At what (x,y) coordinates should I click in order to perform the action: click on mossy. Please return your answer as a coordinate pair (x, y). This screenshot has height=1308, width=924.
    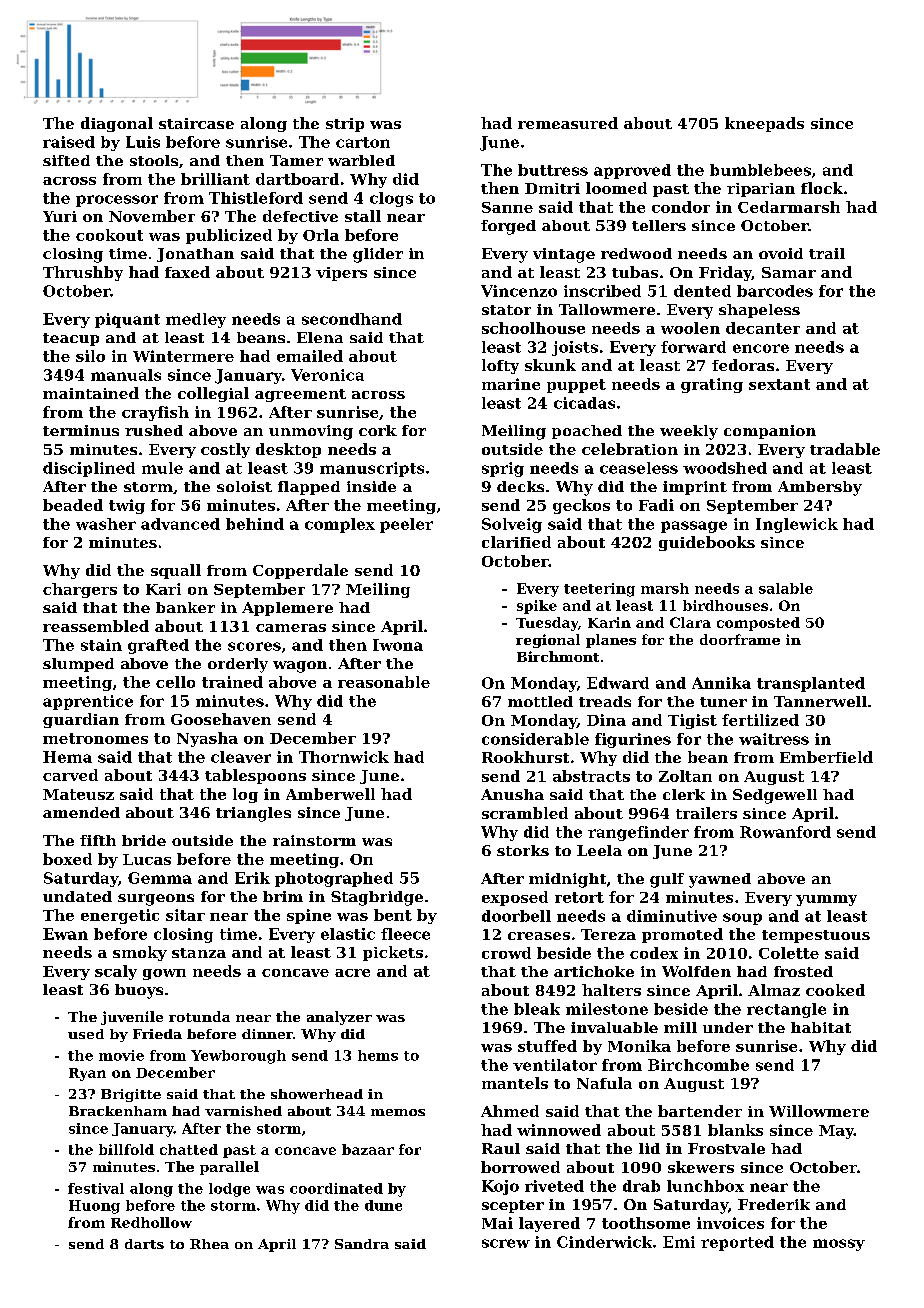
    Looking at the image, I should click on (839, 1245).
